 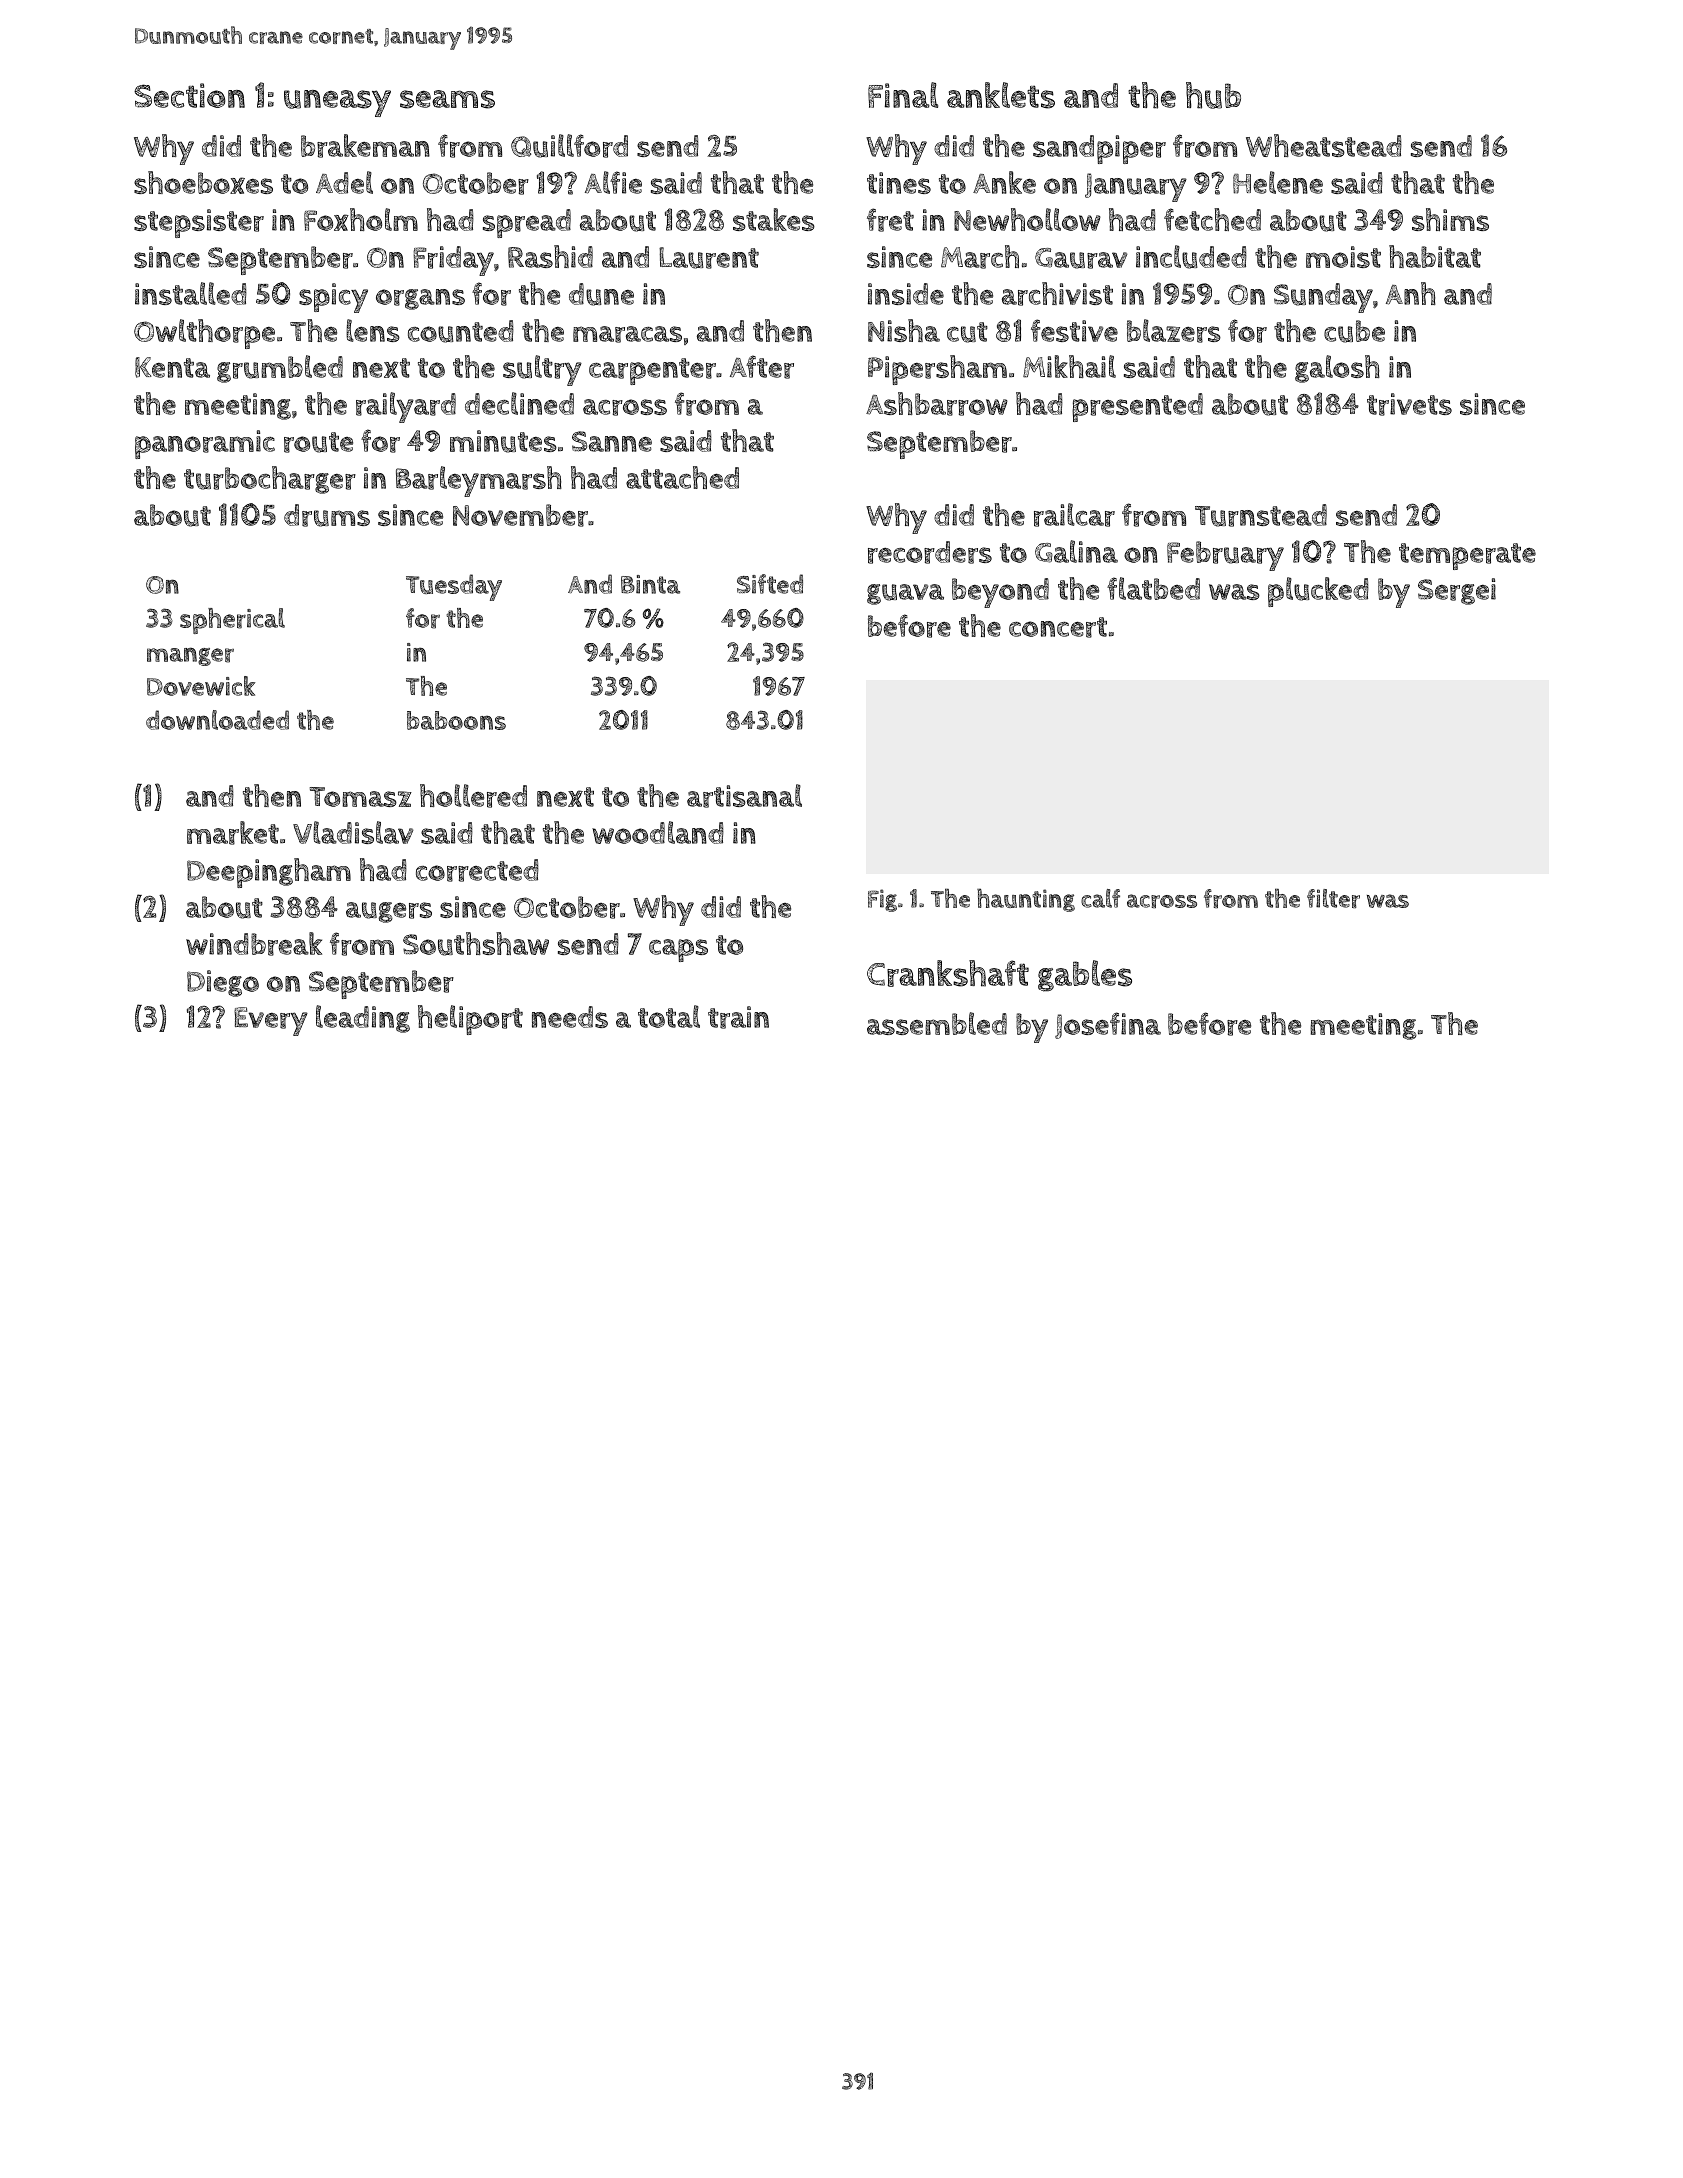 What do you see at coordinates (189, 95) in the page?
I see `Section` at bounding box center [189, 95].
